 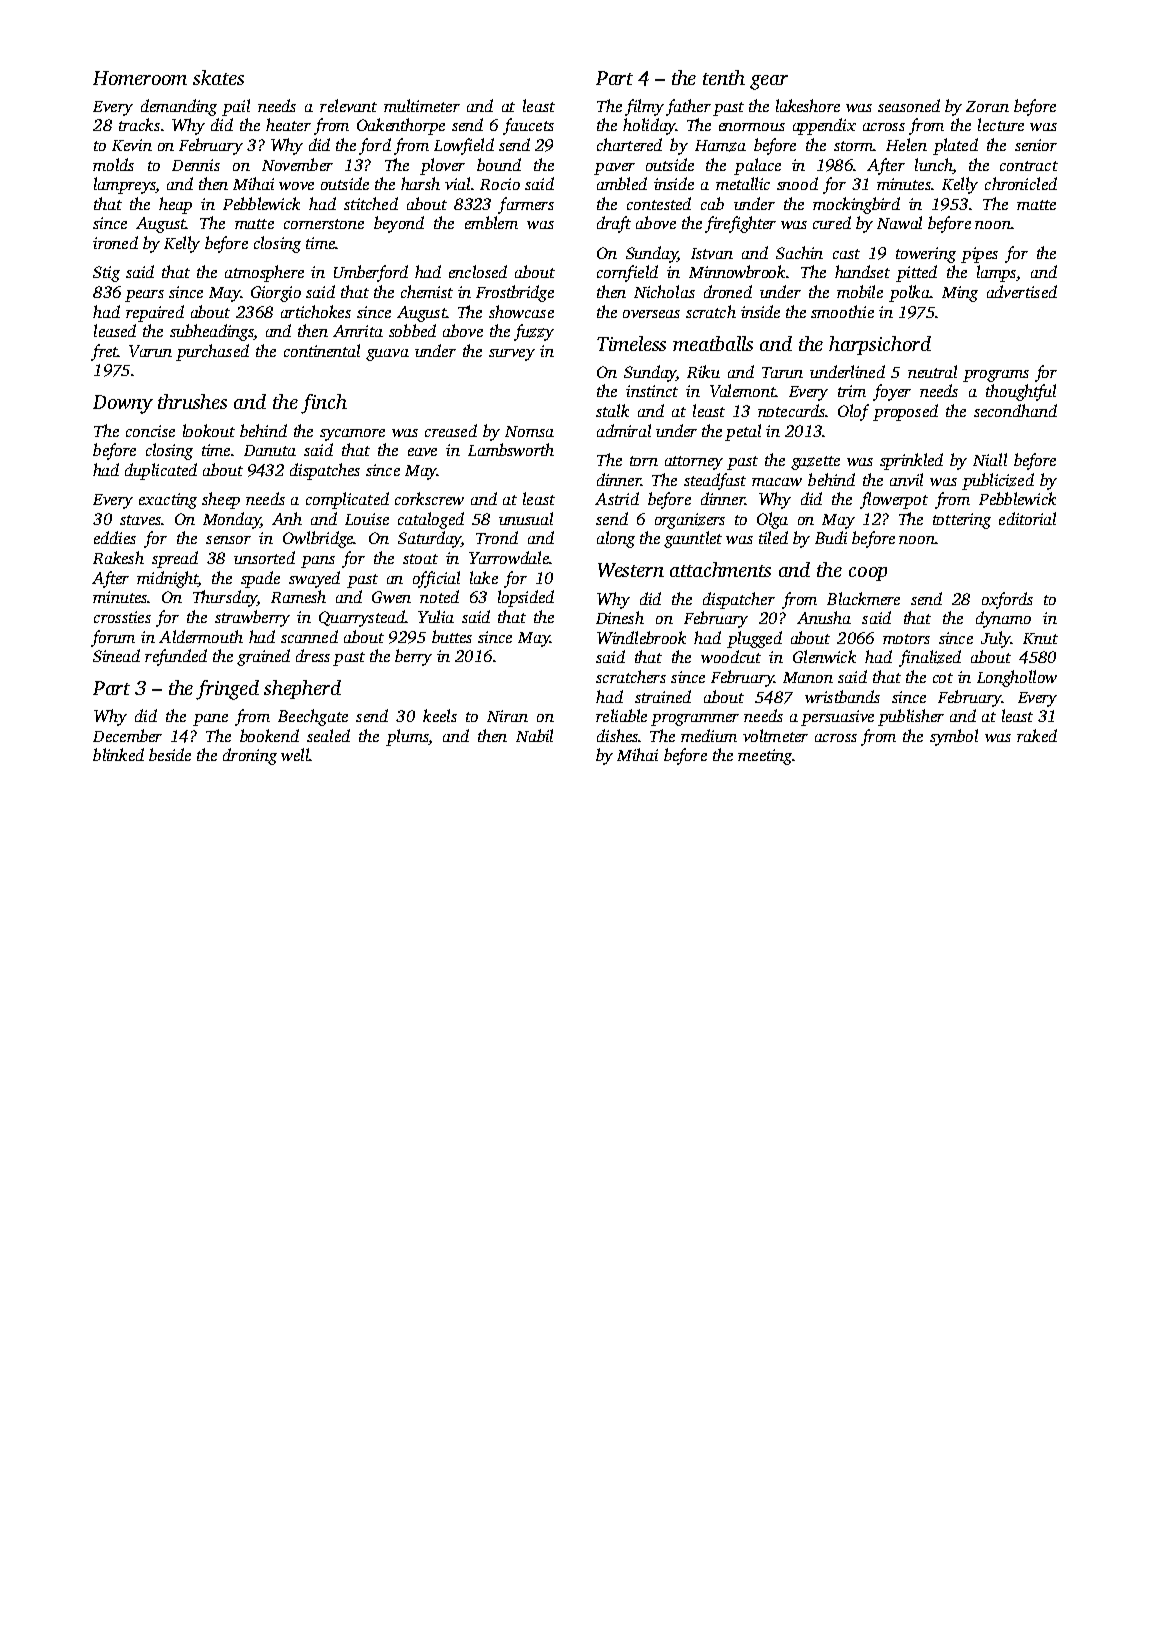 I want to click on lampreys, so click(x=124, y=185).
